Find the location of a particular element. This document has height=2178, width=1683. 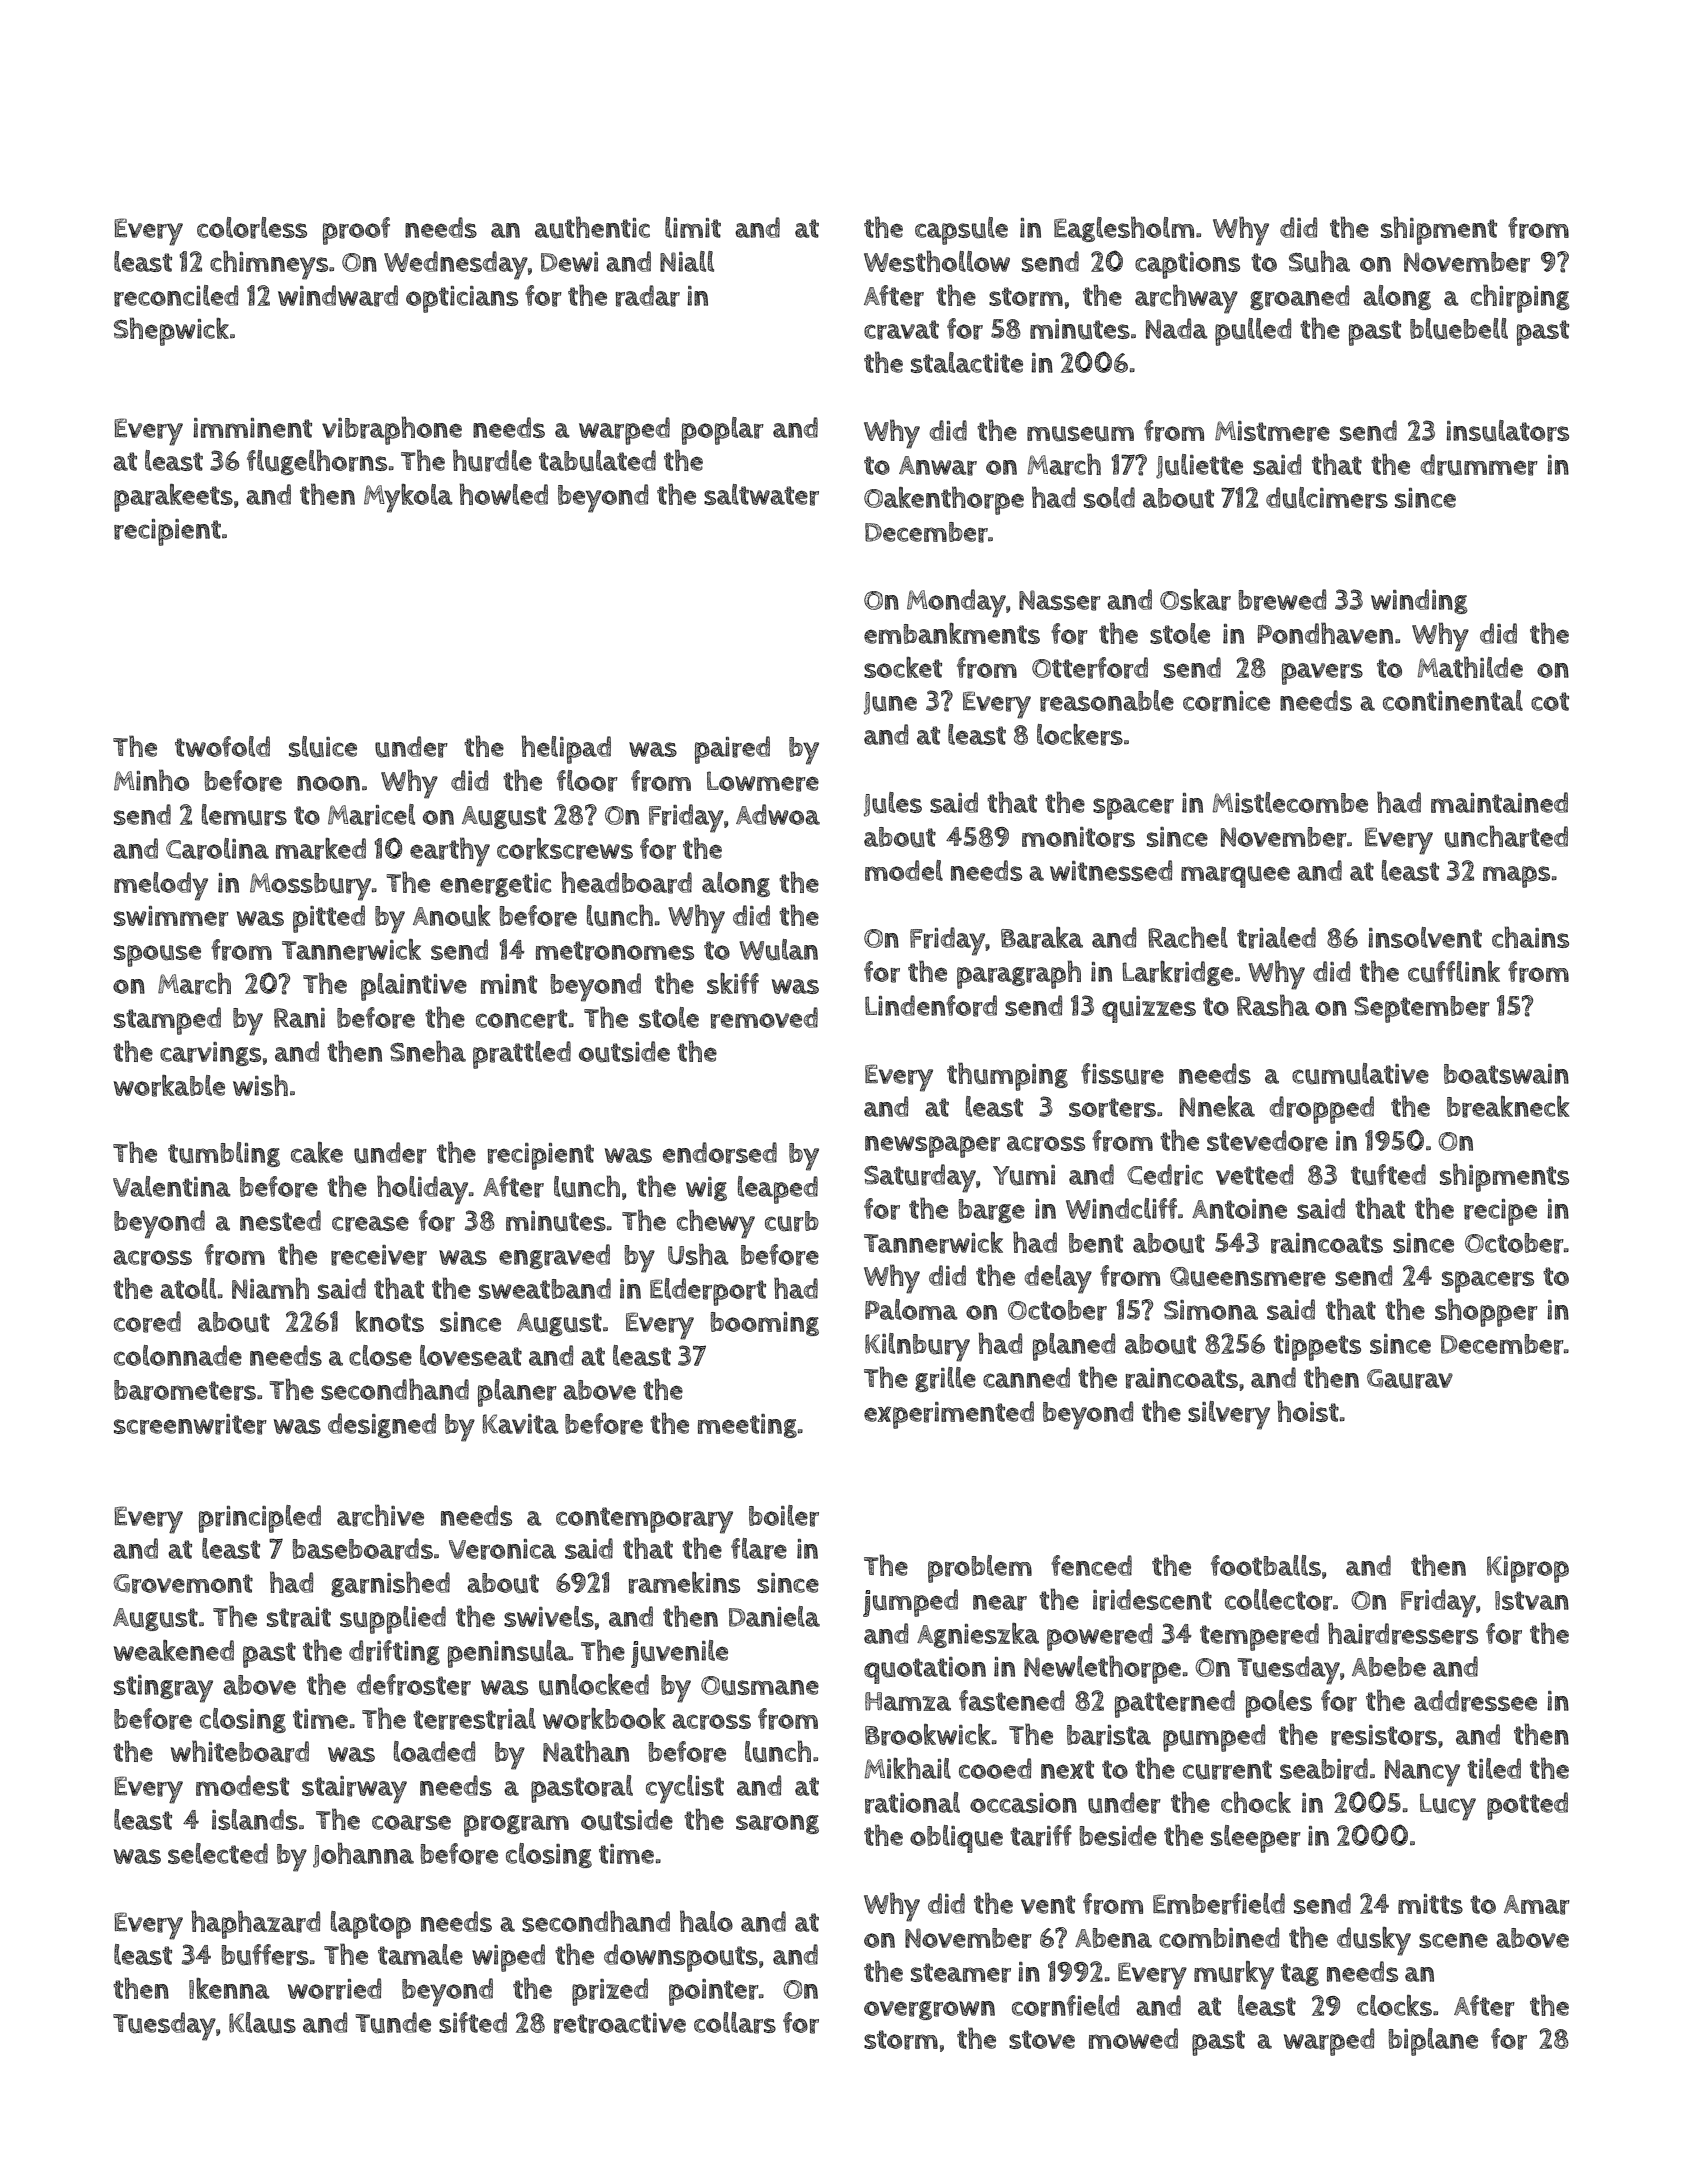

endorsed is located at coordinates (720, 1153).
